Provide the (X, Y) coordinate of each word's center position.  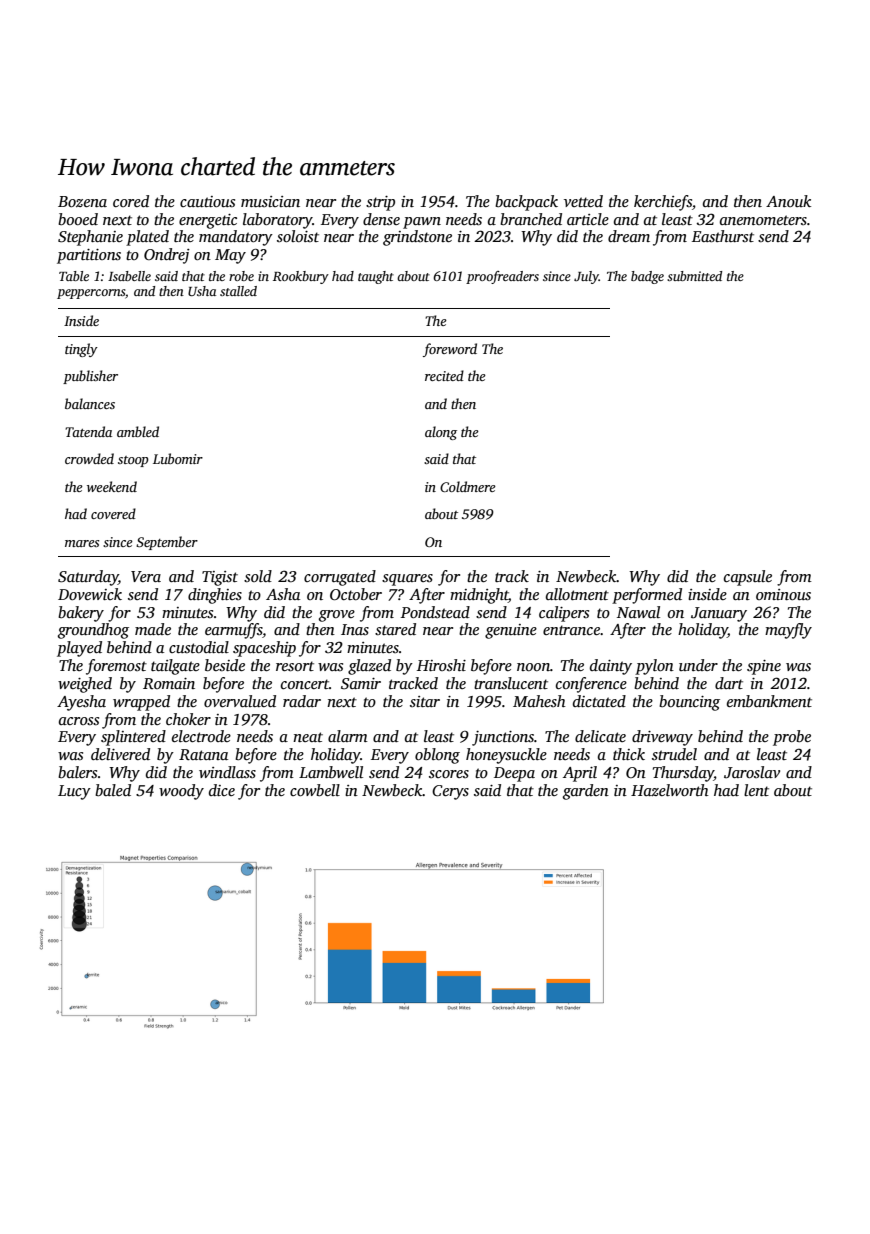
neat (308, 737)
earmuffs (234, 631)
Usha (202, 291)
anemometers (763, 220)
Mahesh (539, 701)
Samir (361, 684)
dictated (599, 701)
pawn (422, 223)
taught (376, 277)
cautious (207, 201)
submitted (694, 276)
